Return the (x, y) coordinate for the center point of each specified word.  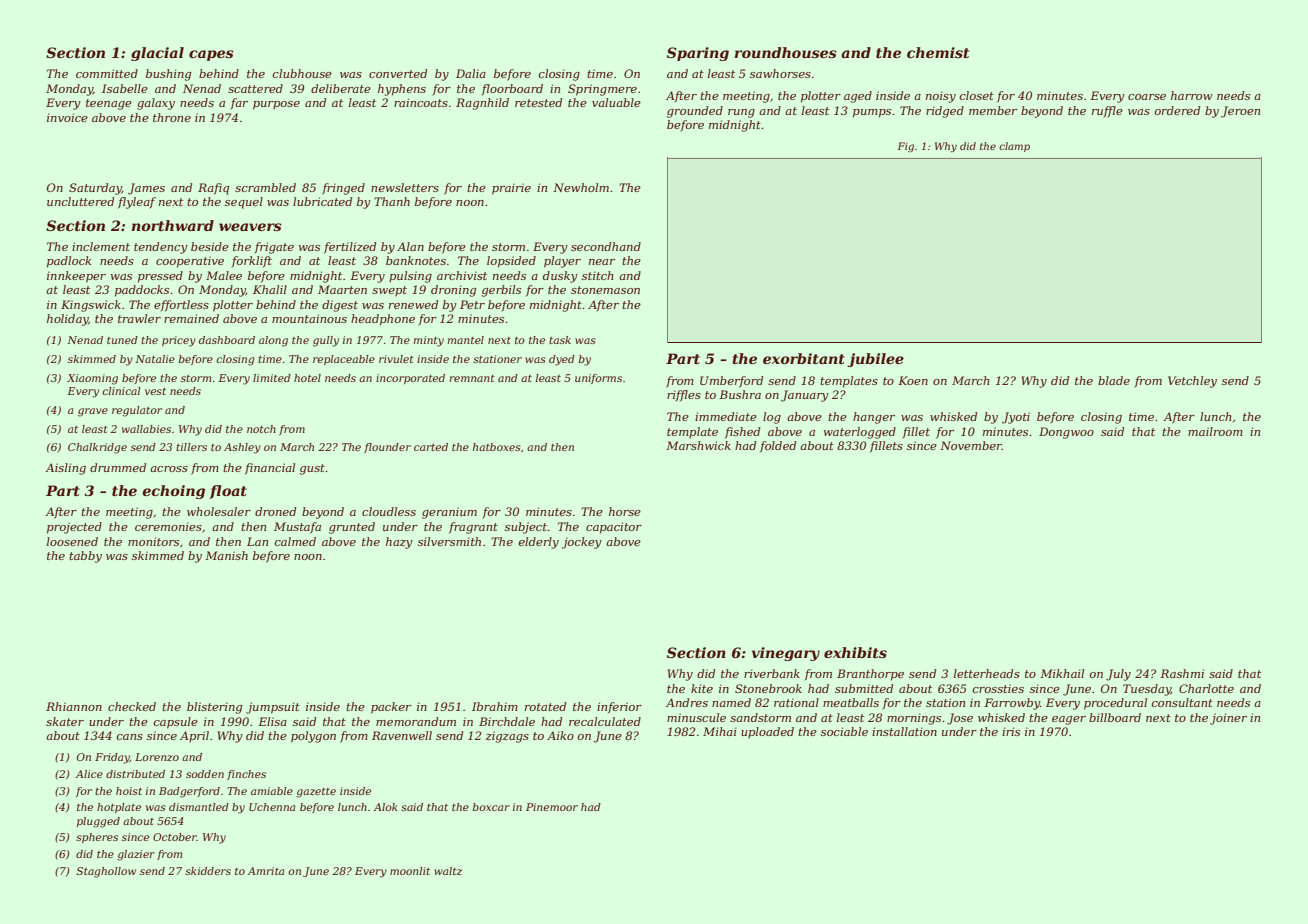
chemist (938, 52)
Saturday (95, 189)
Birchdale (507, 721)
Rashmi (1182, 673)
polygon (313, 737)
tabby (85, 557)
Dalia (471, 73)
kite (702, 688)
